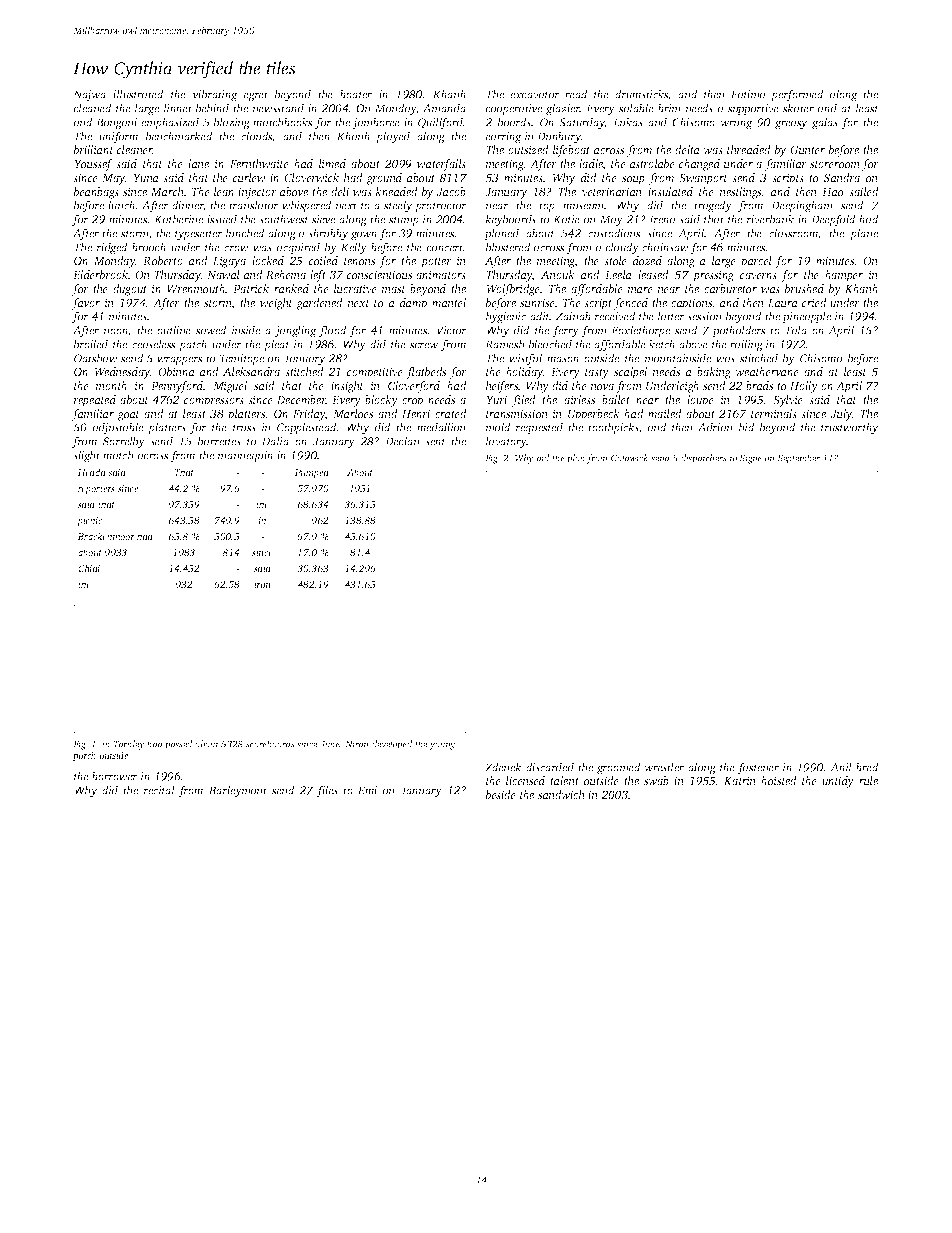  I want to click on Elderbrook, so click(100, 274).
